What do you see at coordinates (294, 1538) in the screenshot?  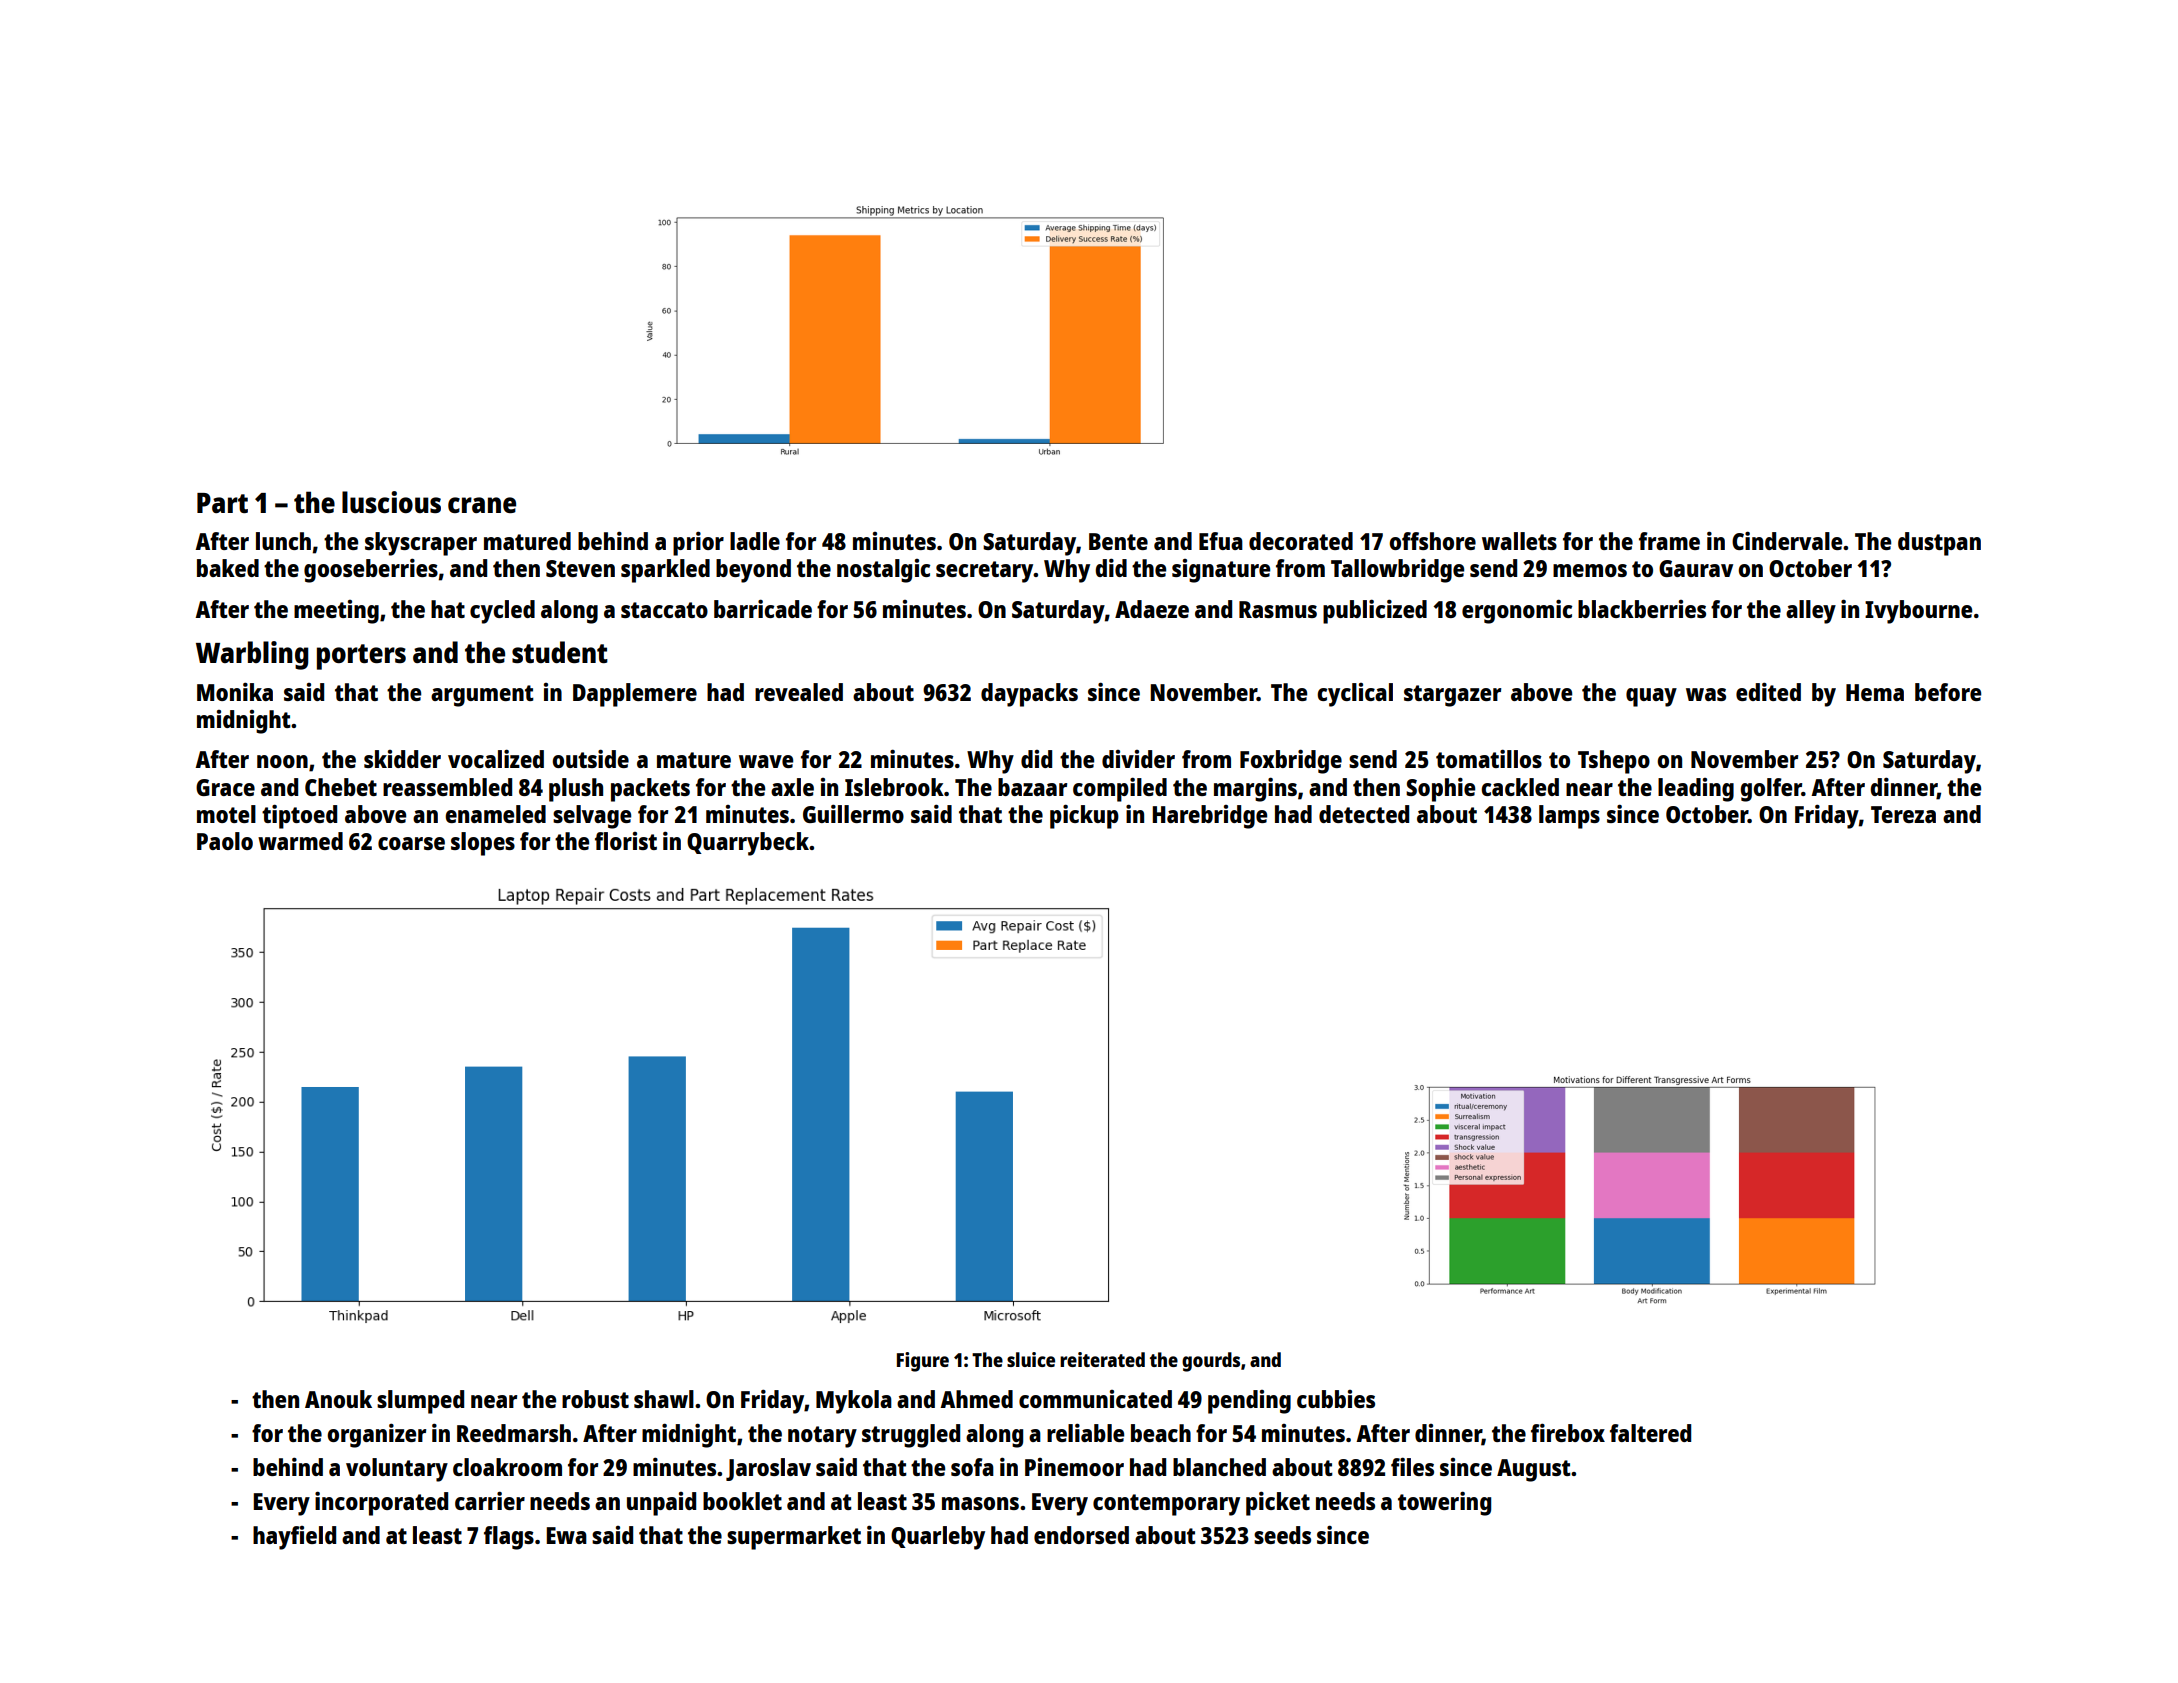 I see `hayfield` at bounding box center [294, 1538].
